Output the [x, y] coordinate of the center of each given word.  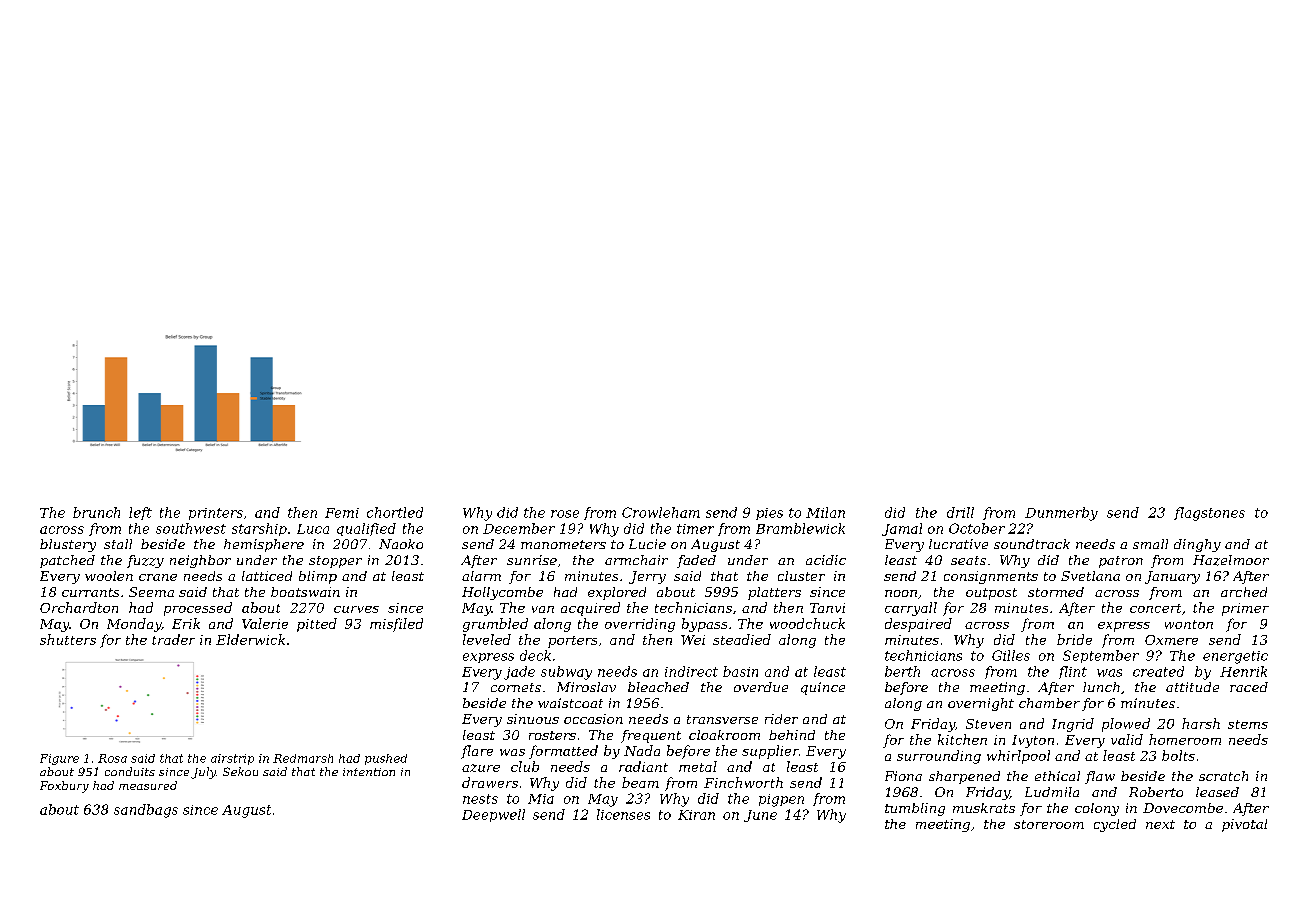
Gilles [1011, 655]
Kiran [696, 815]
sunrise [532, 560]
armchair [636, 560]
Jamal [902, 529]
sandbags [146, 811]
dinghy [1197, 545]
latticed [267, 576]
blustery [68, 545]
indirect [691, 671]
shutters [68, 639]
